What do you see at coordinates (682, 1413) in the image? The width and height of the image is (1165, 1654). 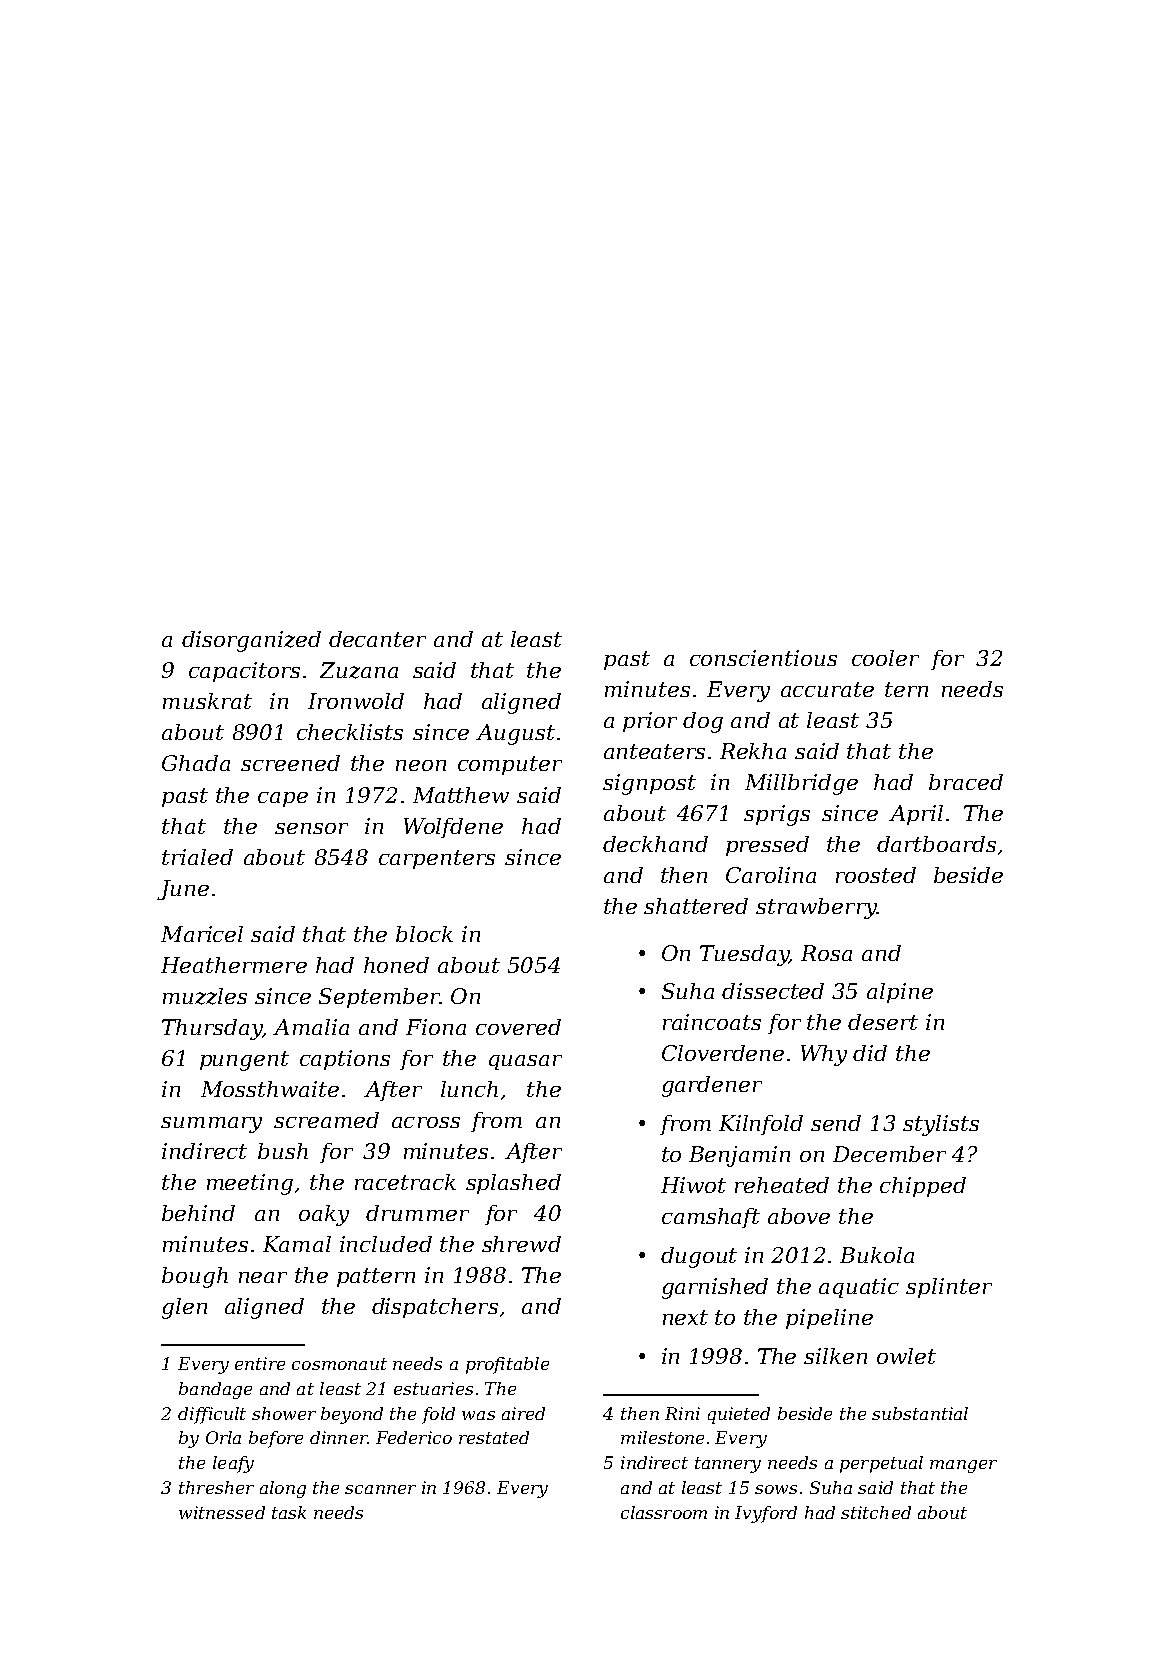 I see `Rini` at bounding box center [682, 1413].
